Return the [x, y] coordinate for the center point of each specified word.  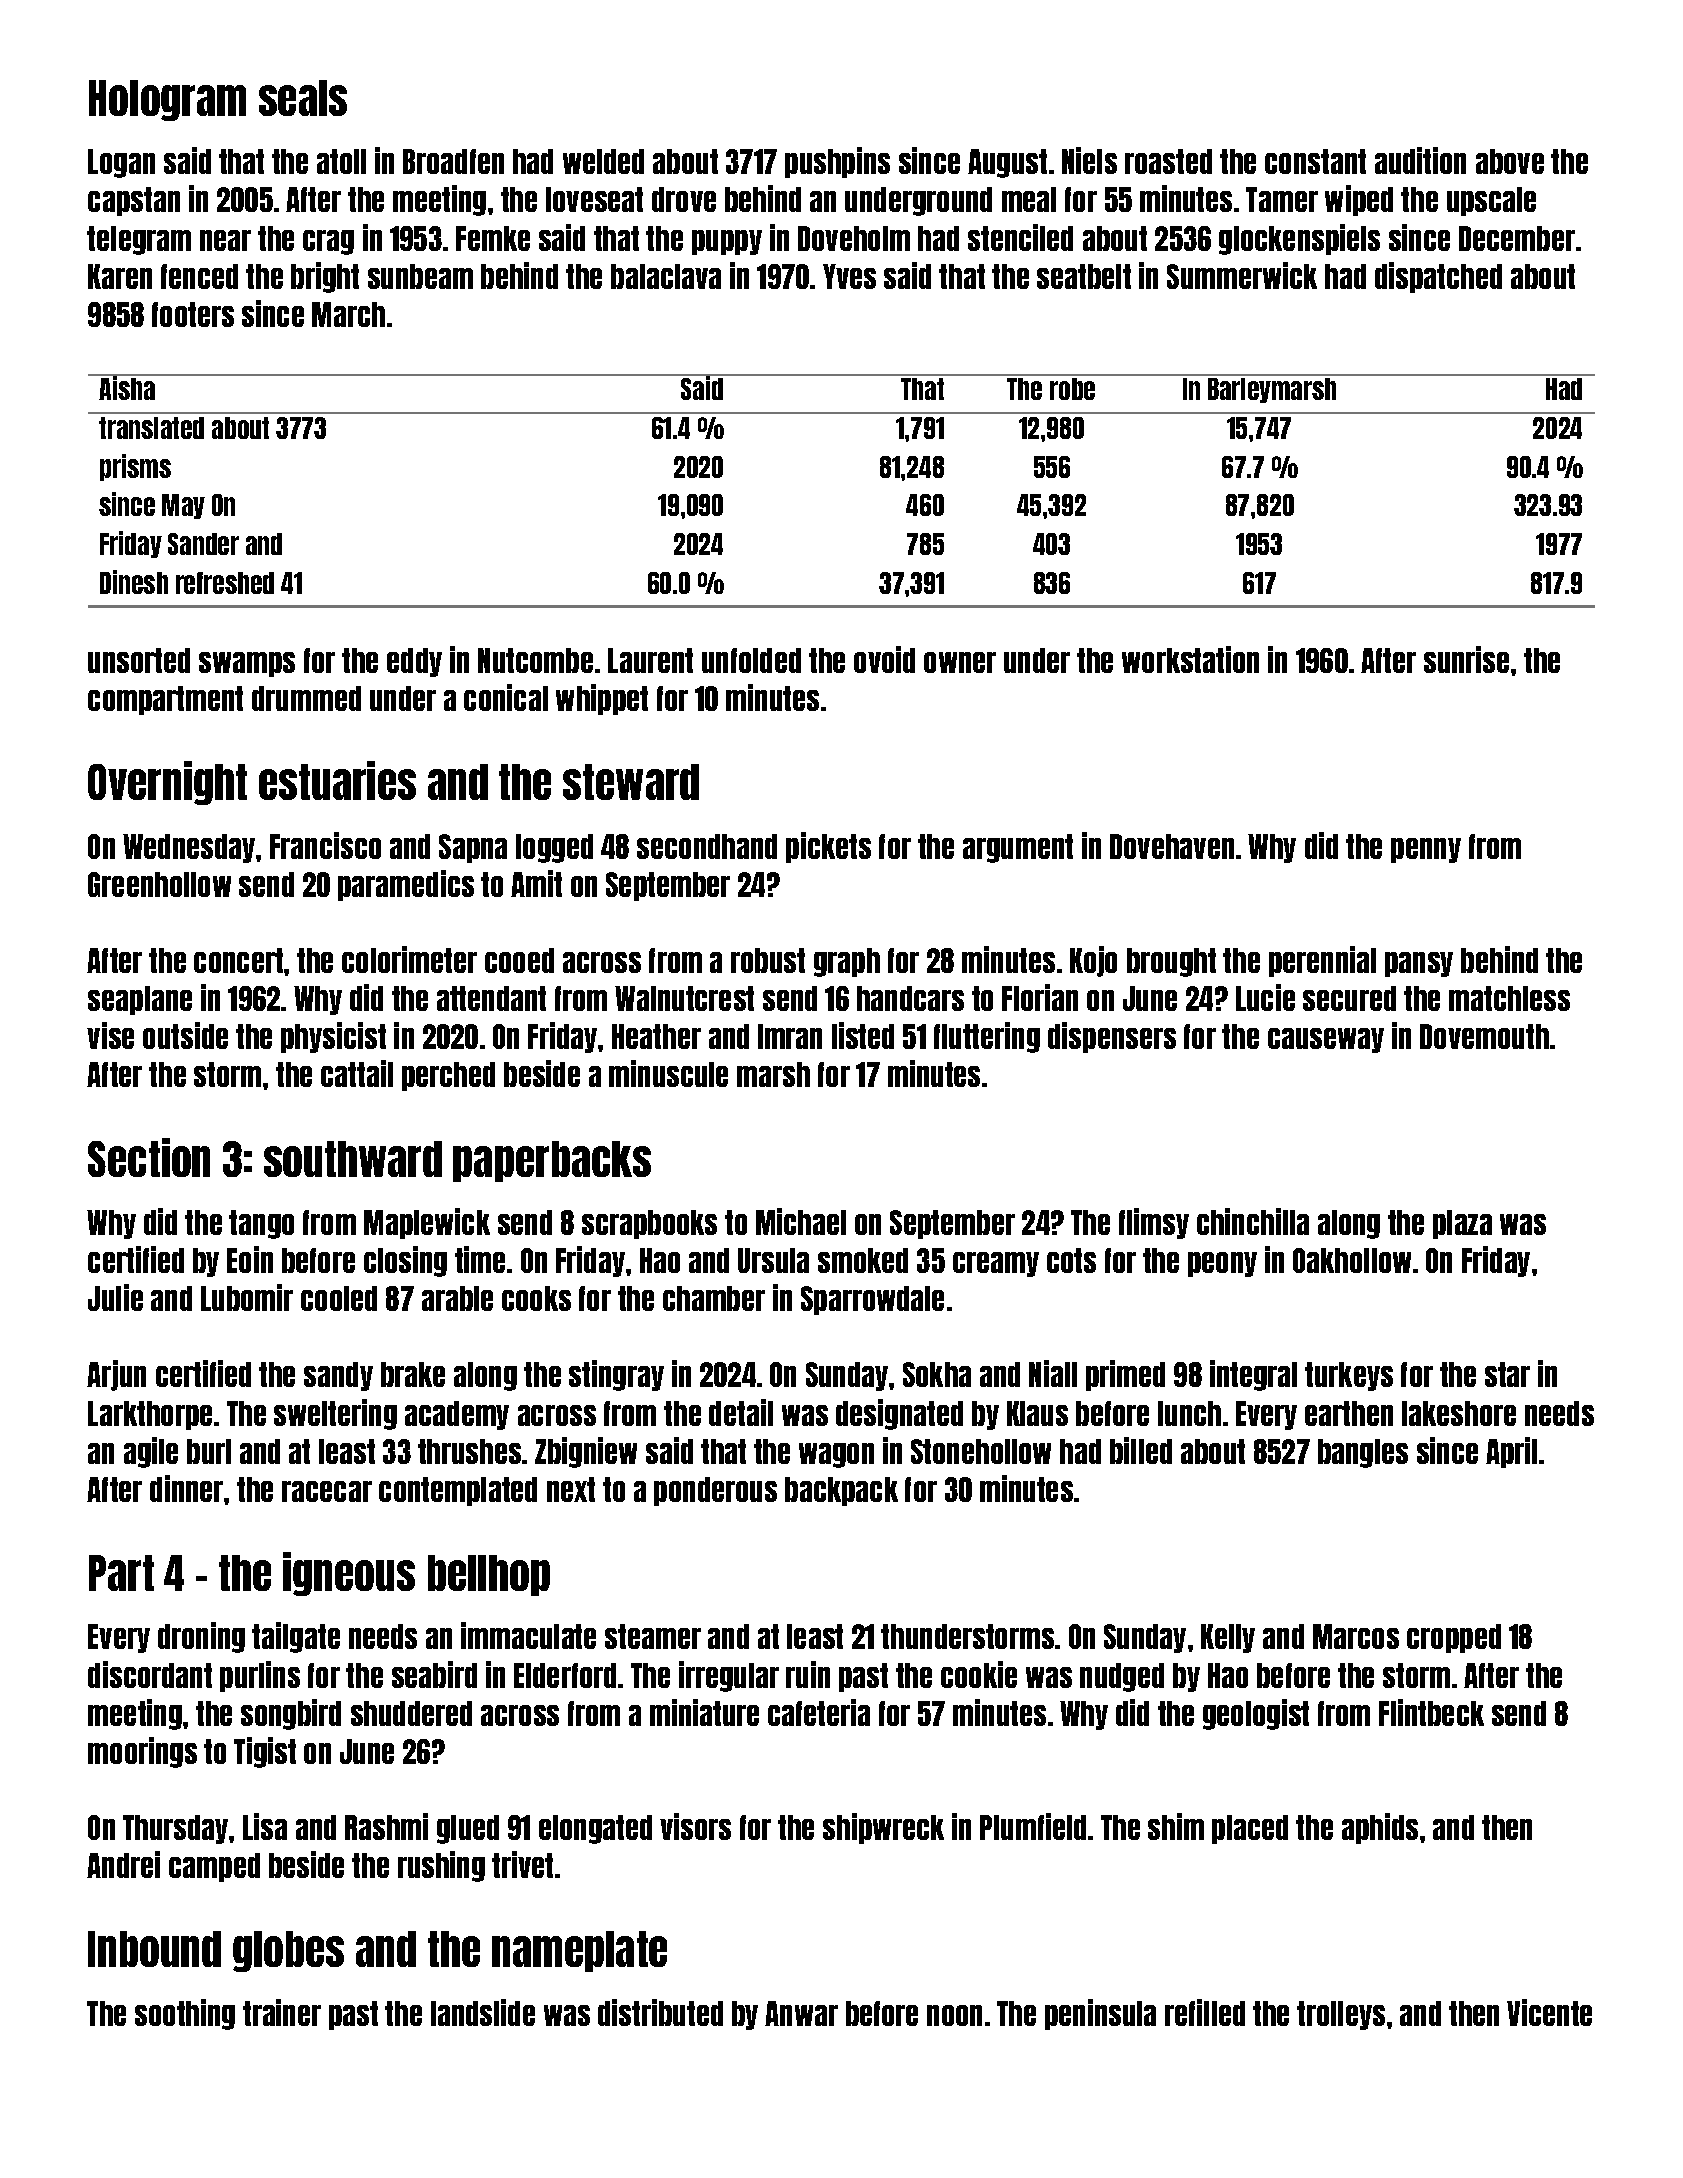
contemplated [458, 1491]
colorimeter [409, 959]
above [1510, 161]
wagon [836, 1455]
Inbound [154, 1949]
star [1507, 1374]
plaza [1462, 1224]
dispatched [1438, 277]
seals [303, 98]
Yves [849, 276]
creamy [996, 1264]
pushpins [837, 162]
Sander [203, 544]
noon [954, 2015]
